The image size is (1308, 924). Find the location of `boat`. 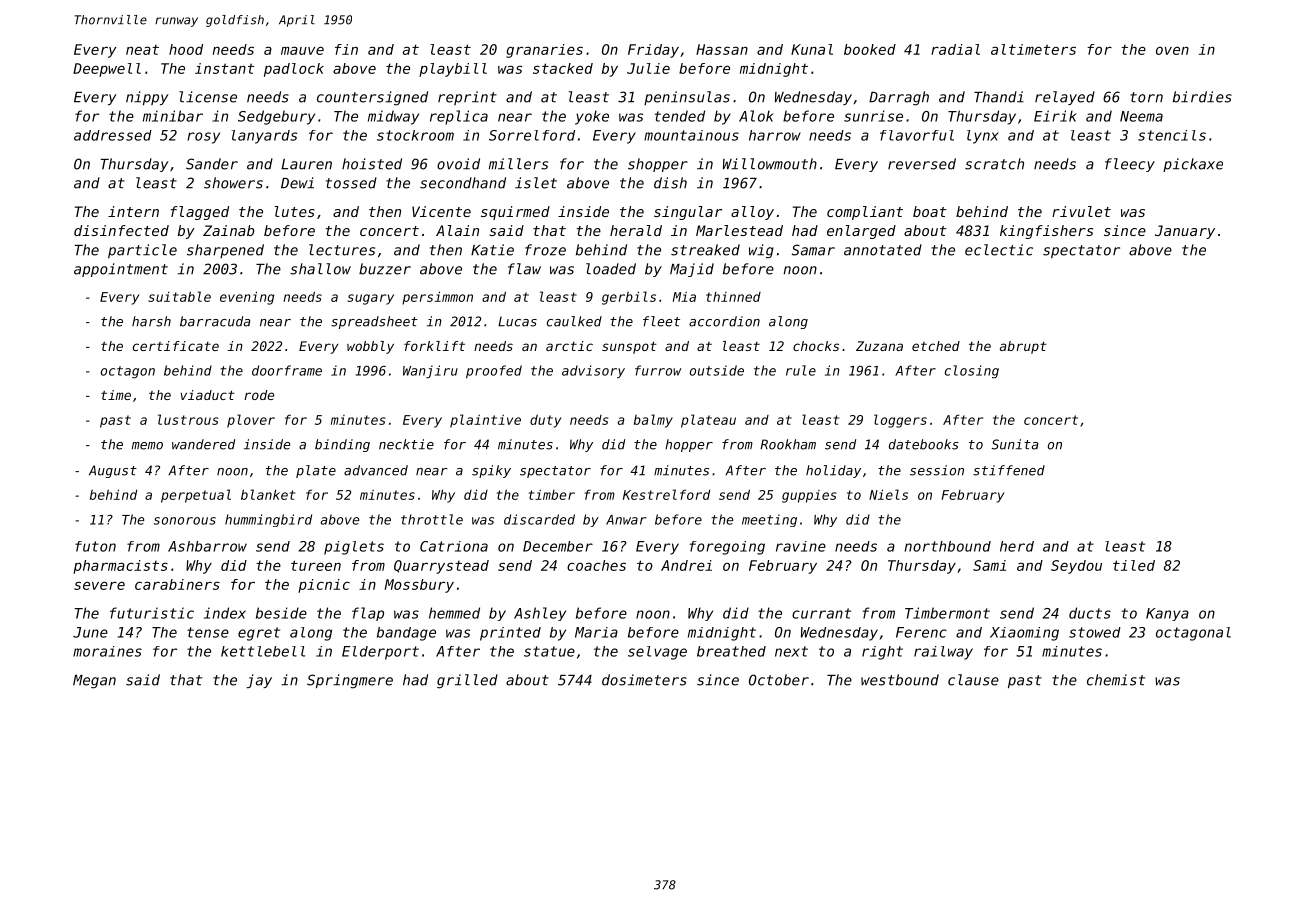

boat is located at coordinates (930, 211).
